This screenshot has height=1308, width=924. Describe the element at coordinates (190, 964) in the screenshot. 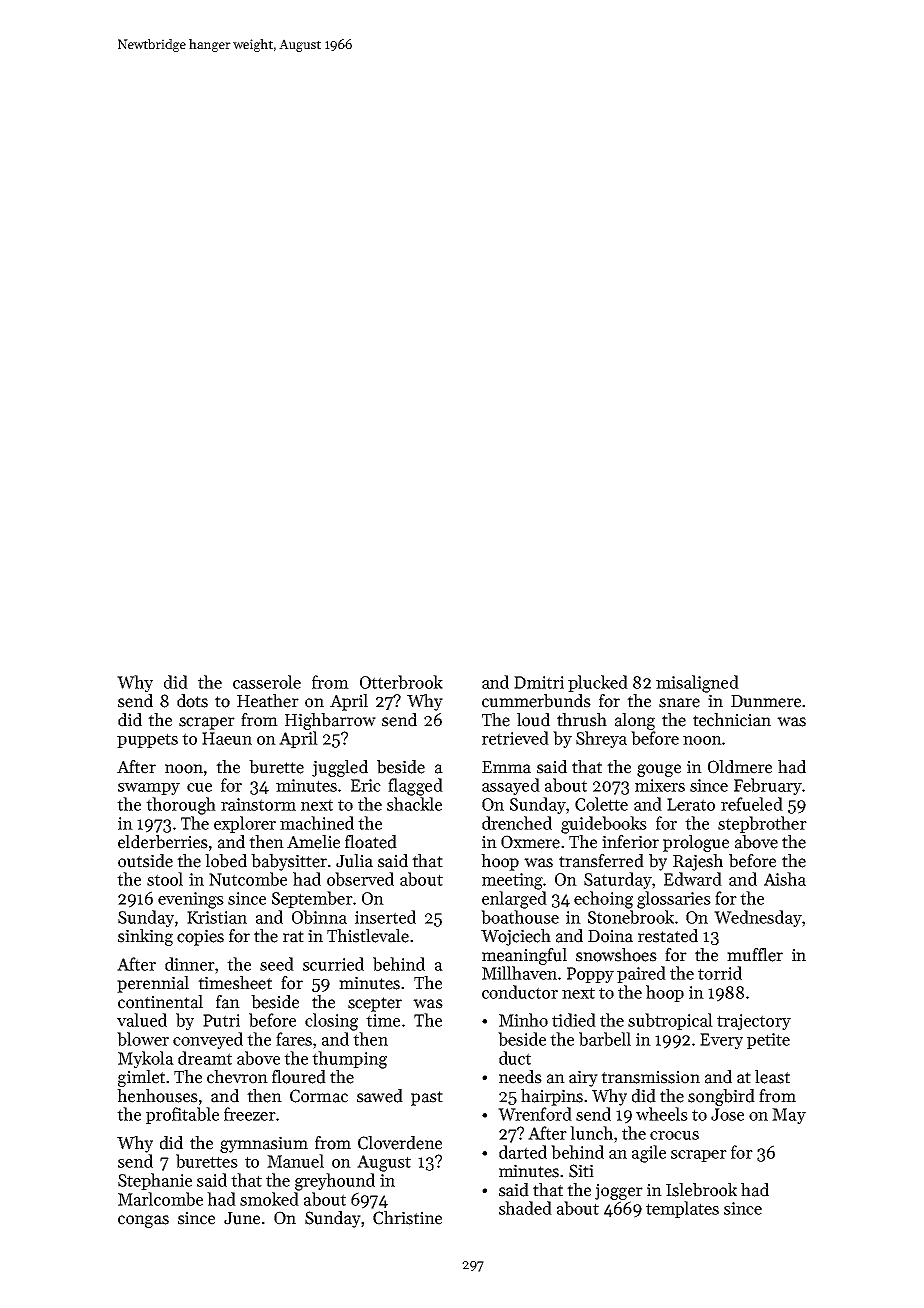

I see `dinner` at that location.
